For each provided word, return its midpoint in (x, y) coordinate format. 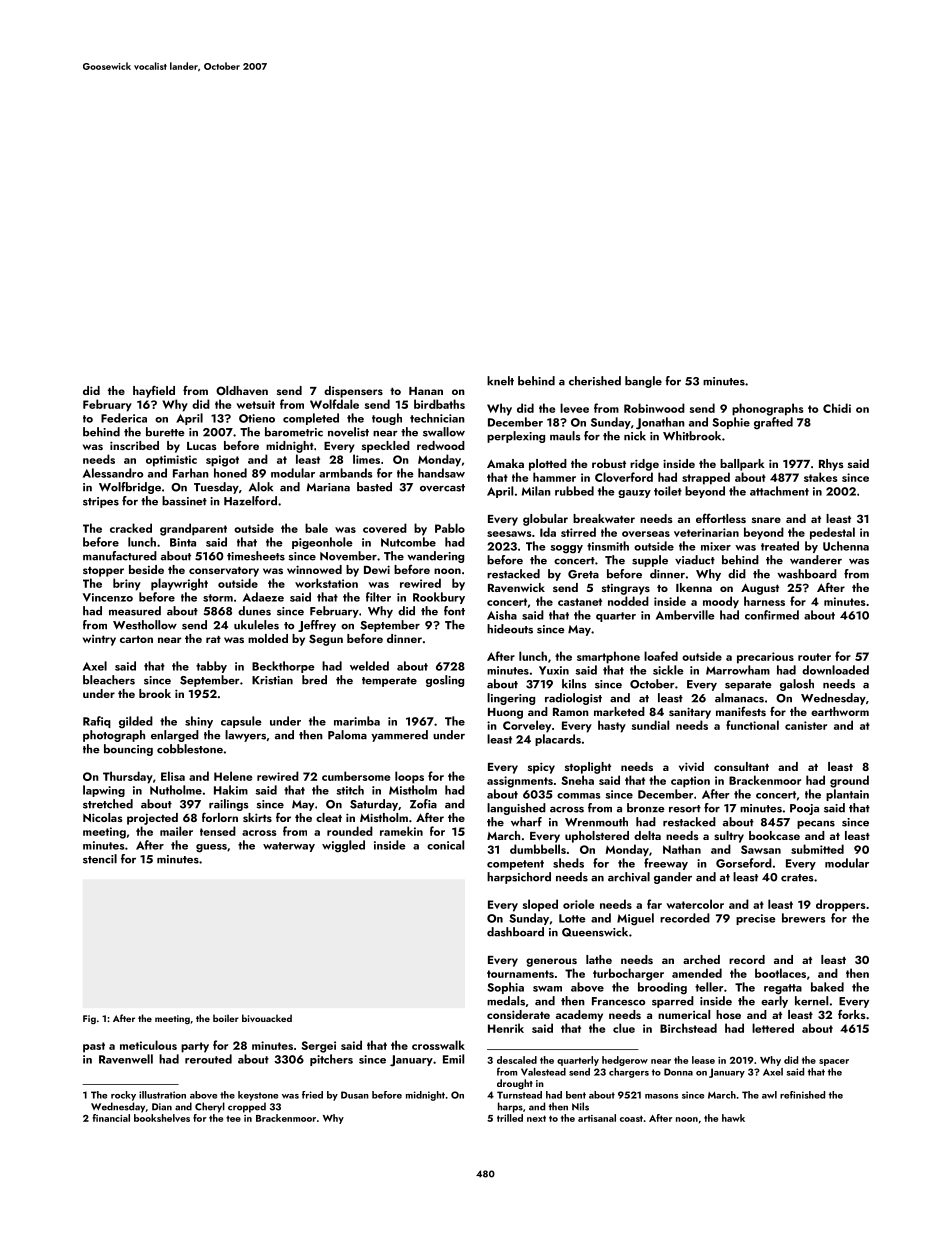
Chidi (837, 408)
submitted (817, 849)
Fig (89, 1019)
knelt (500, 381)
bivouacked (267, 1018)
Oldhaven (242, 390)
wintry (99, 640)
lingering (511, 699)
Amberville (685, 615)
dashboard (515, 932)
